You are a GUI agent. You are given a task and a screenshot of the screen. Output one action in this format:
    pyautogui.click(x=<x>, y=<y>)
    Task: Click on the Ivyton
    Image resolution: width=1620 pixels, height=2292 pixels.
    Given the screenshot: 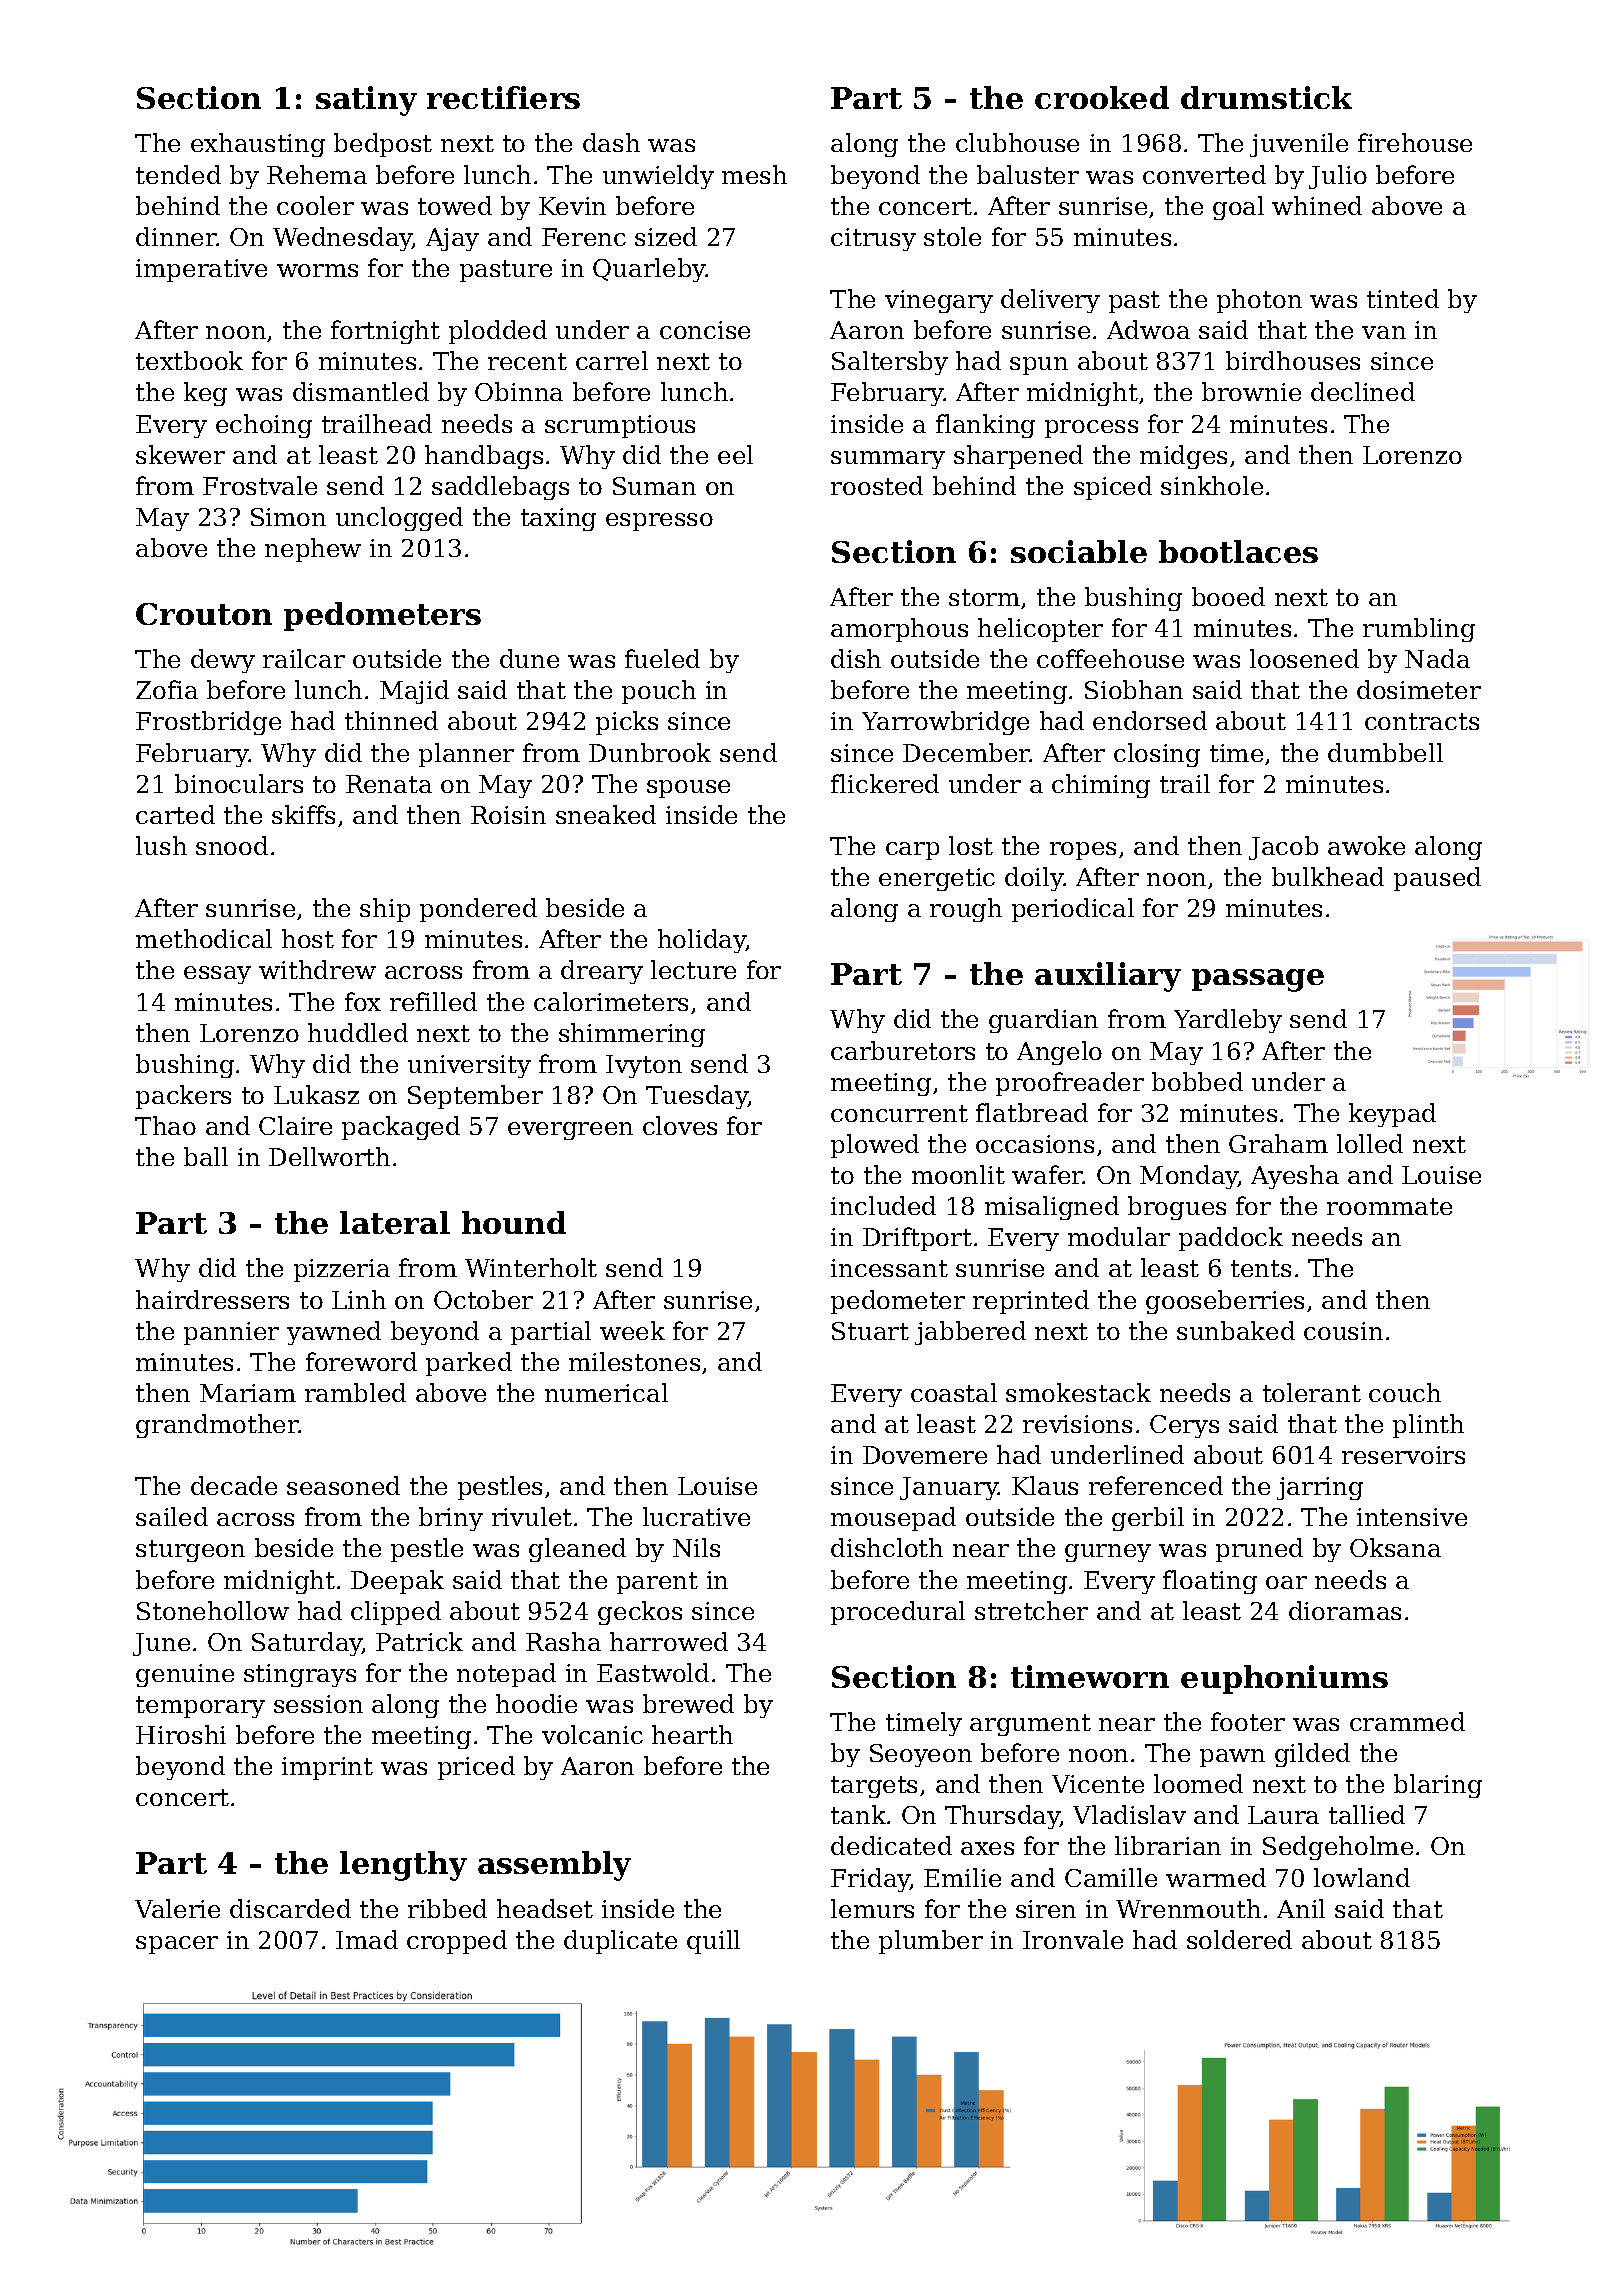 What is the action you would take?
    pyautogui.click(x=644, y=1066)
